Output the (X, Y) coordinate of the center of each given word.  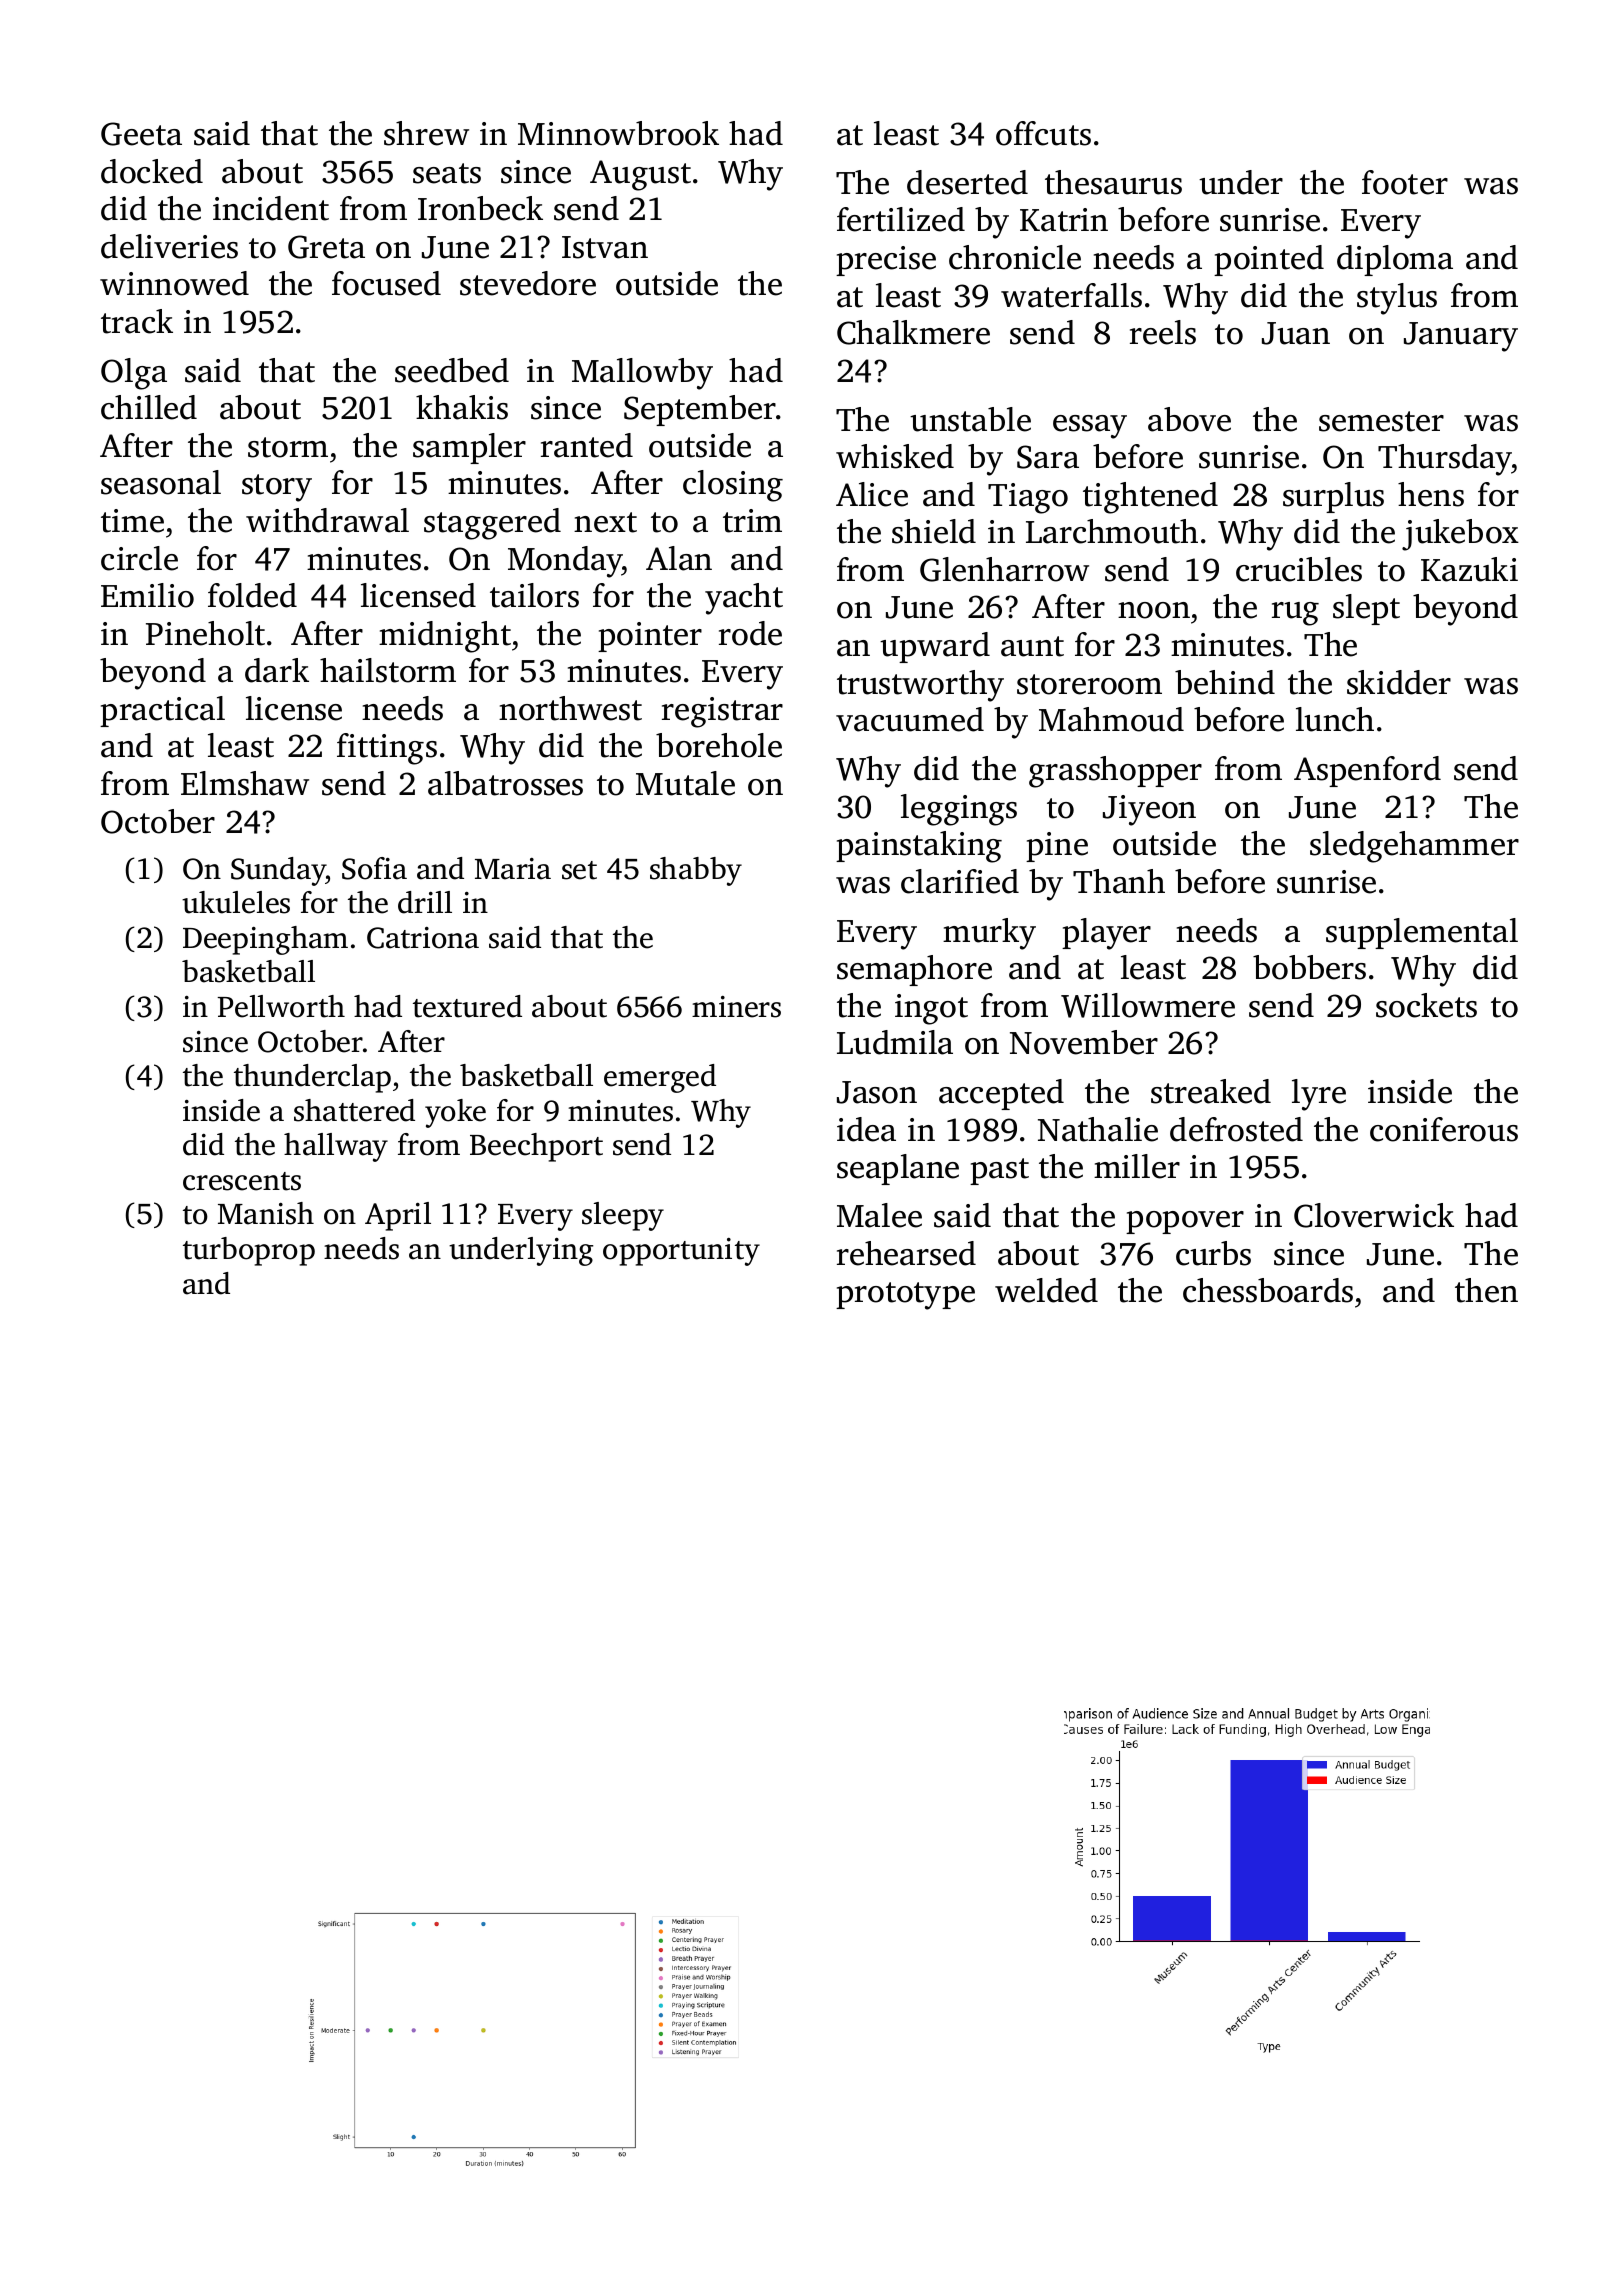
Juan (1296, 333)
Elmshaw (245, 783)
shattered (354, 1110)
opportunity (681, 1252)
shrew (426, 133)
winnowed (174, 283)
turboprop (249, 1251)
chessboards (1268, 1290)
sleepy (623, 1216)
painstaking (919, 847)
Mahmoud (1111, 719)
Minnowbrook (618, 133)
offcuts (1043, 133)
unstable (970, 419)
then (1486, 1290)
